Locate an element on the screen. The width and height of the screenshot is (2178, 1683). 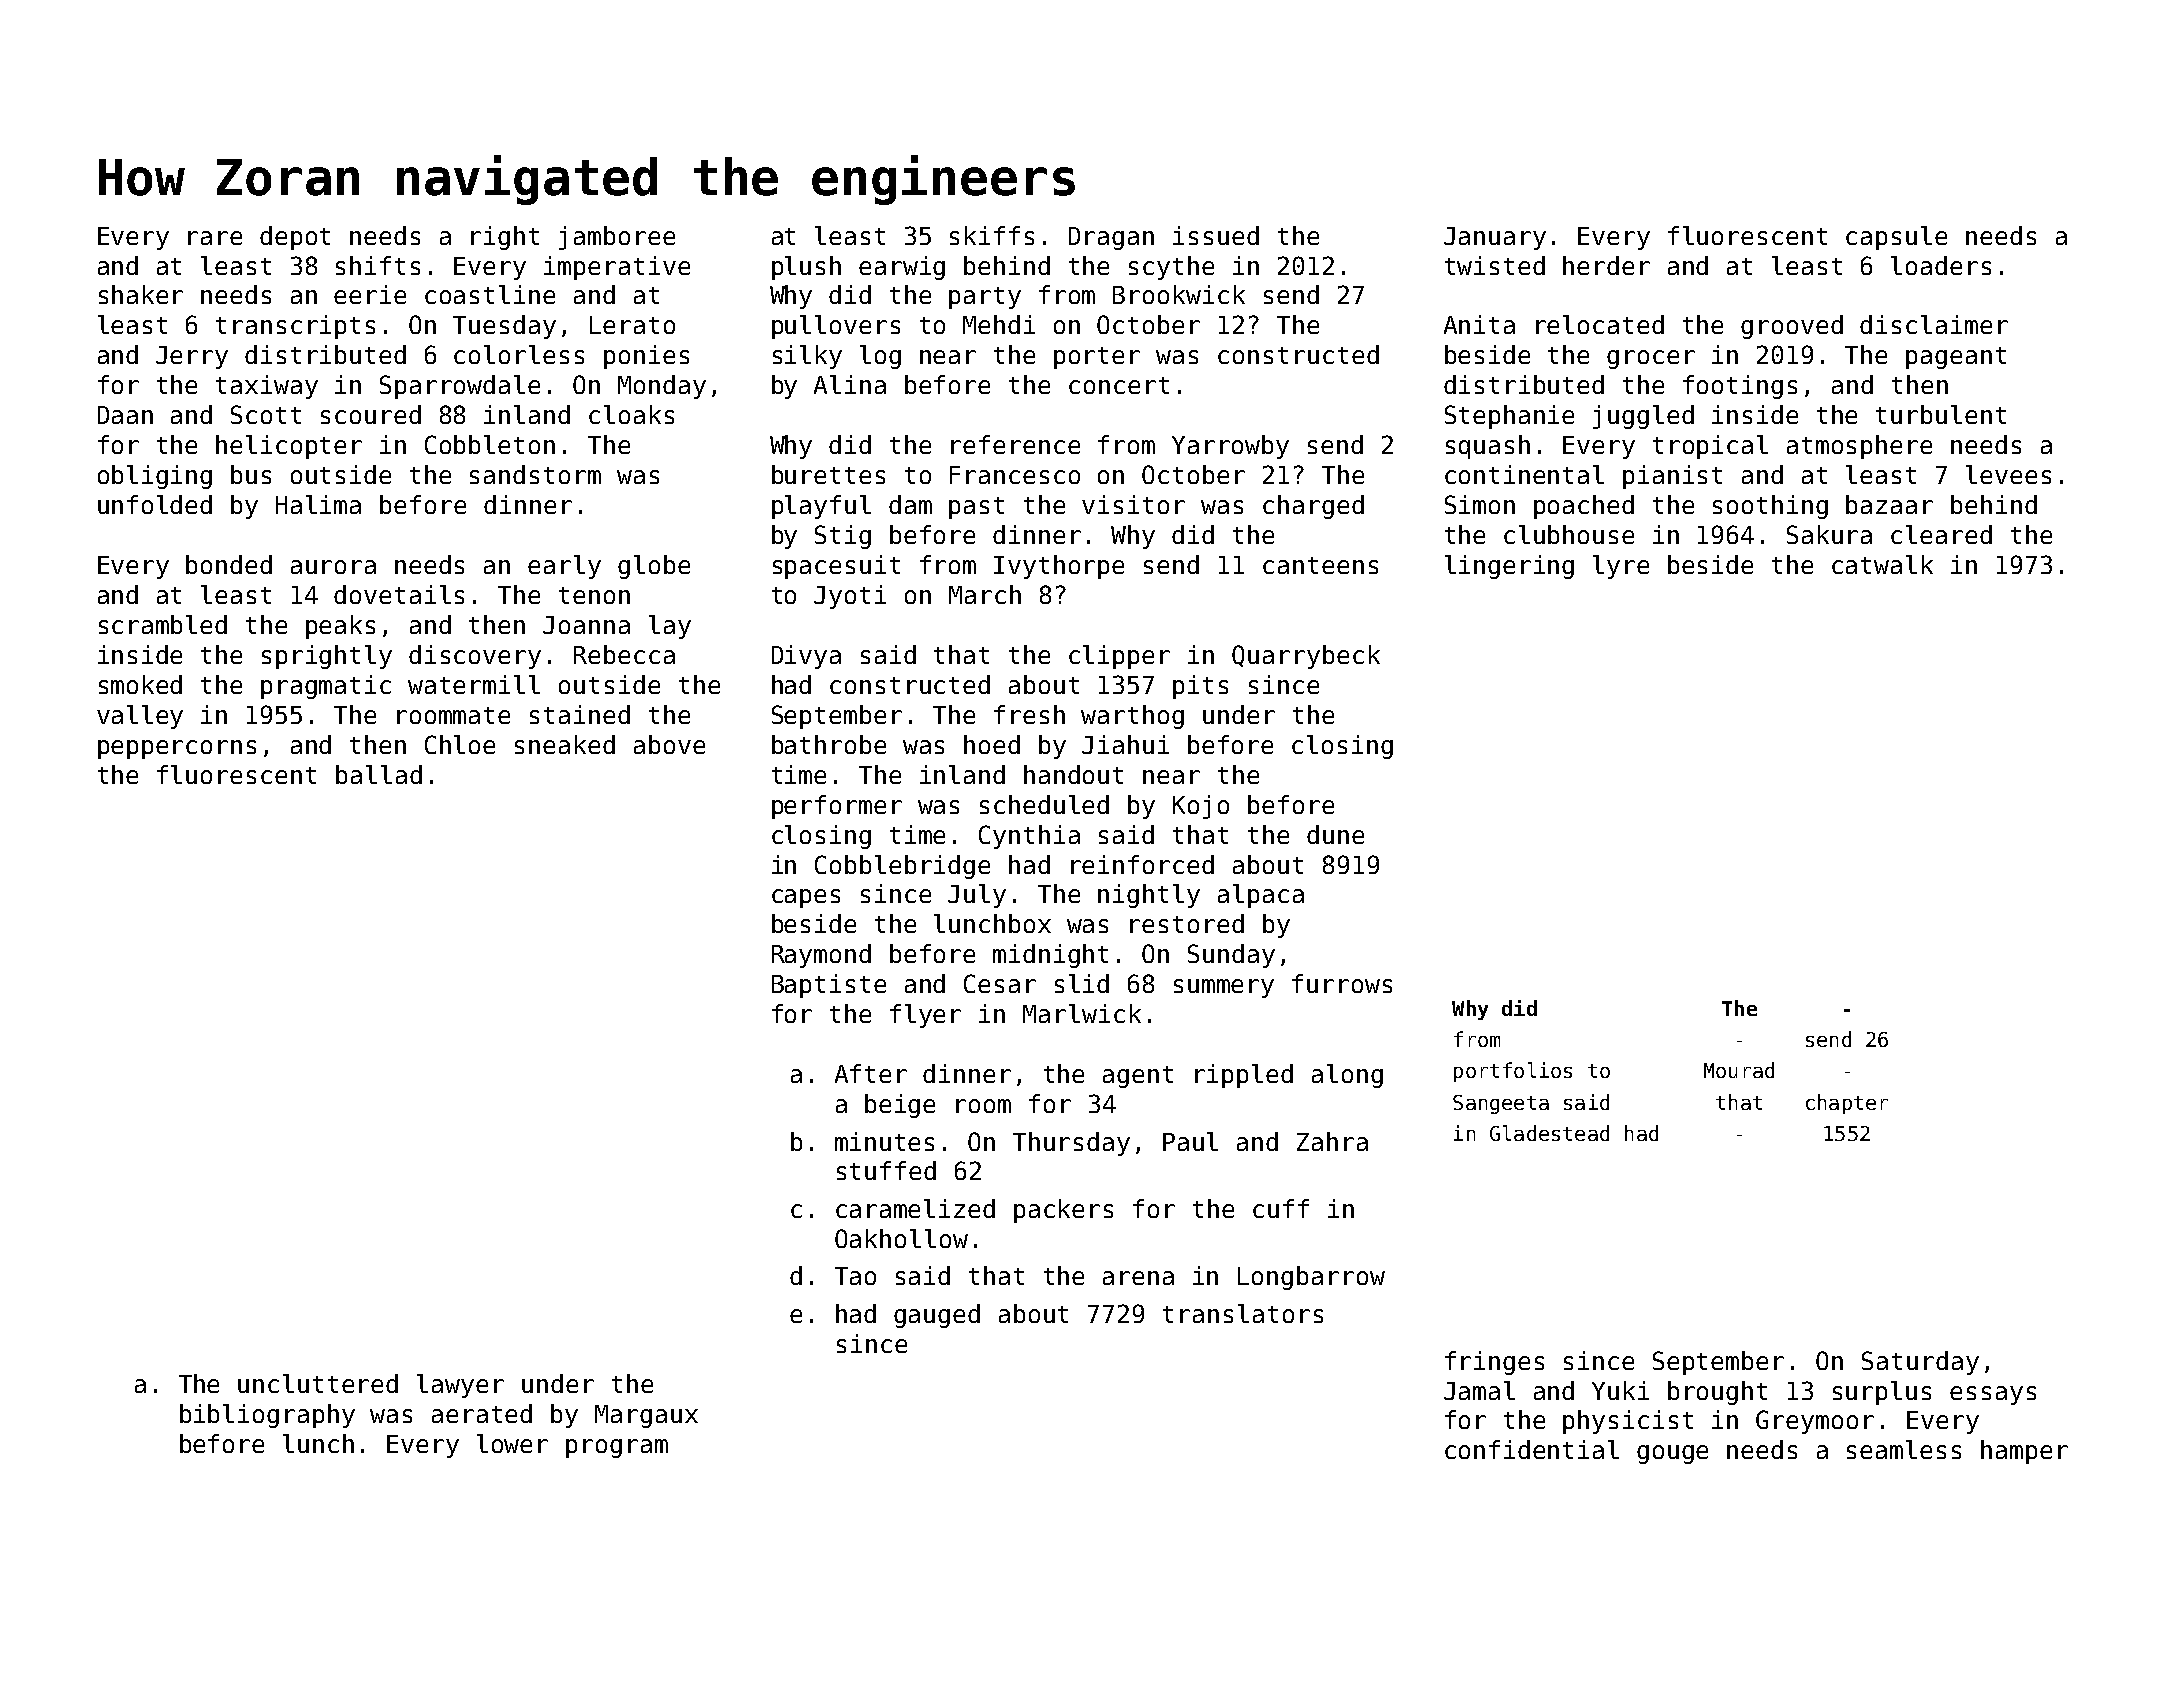
After is located at coordinates (871, 1073).
